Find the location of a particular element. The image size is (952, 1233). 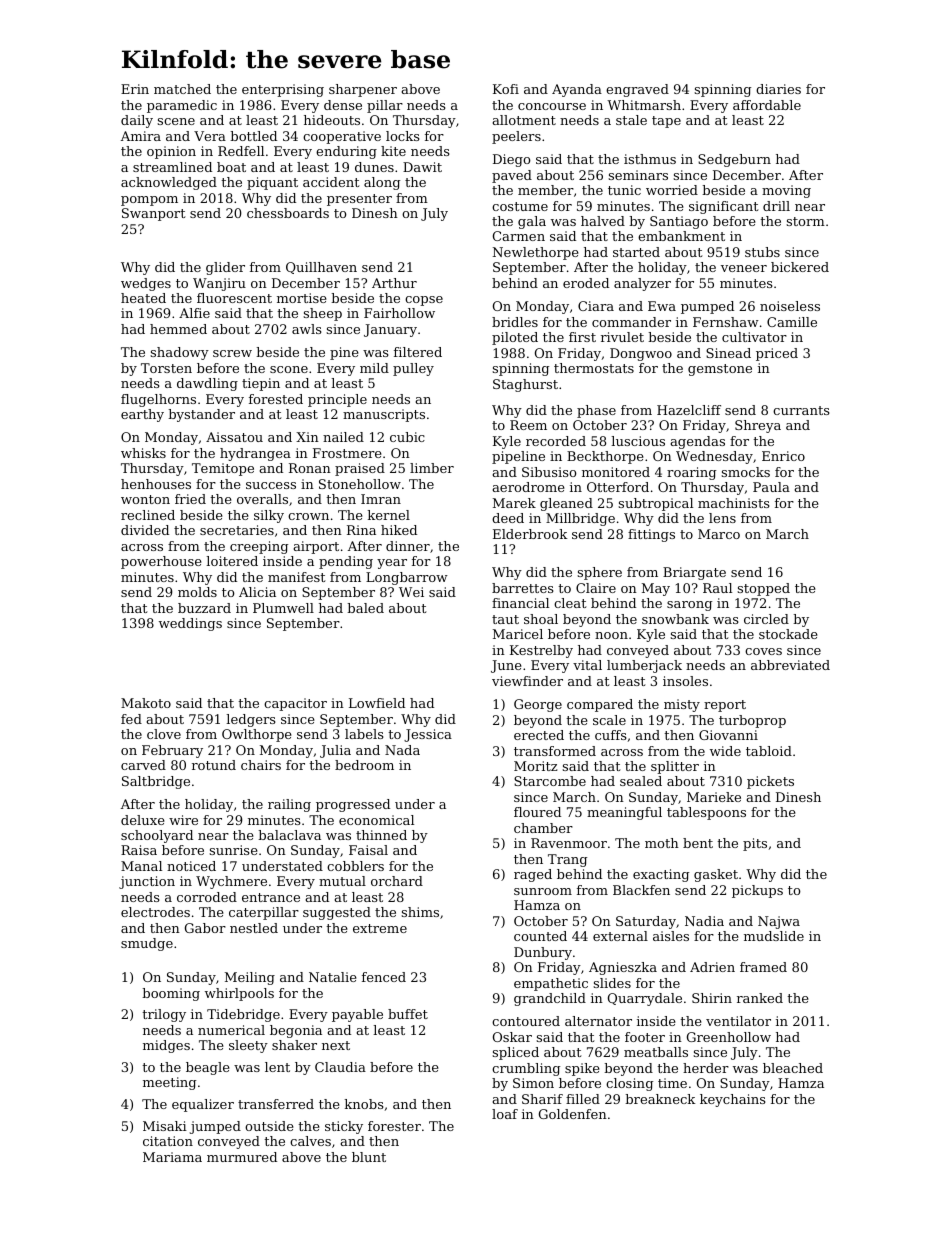

costume is located at coordinates (520, 206).
